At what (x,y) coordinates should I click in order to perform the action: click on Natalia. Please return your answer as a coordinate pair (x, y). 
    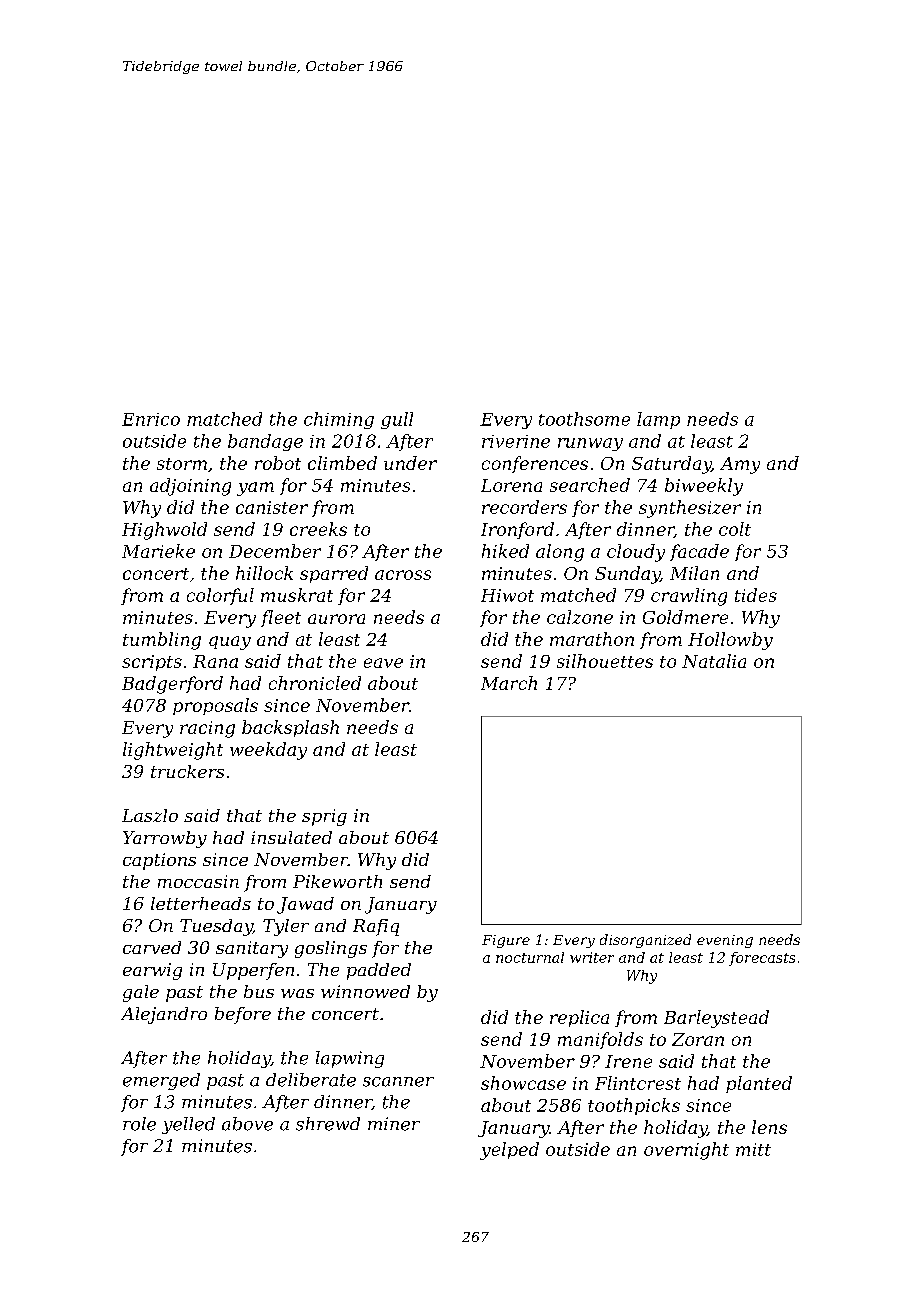
    Looking at the image, I should click on (714, 661).
